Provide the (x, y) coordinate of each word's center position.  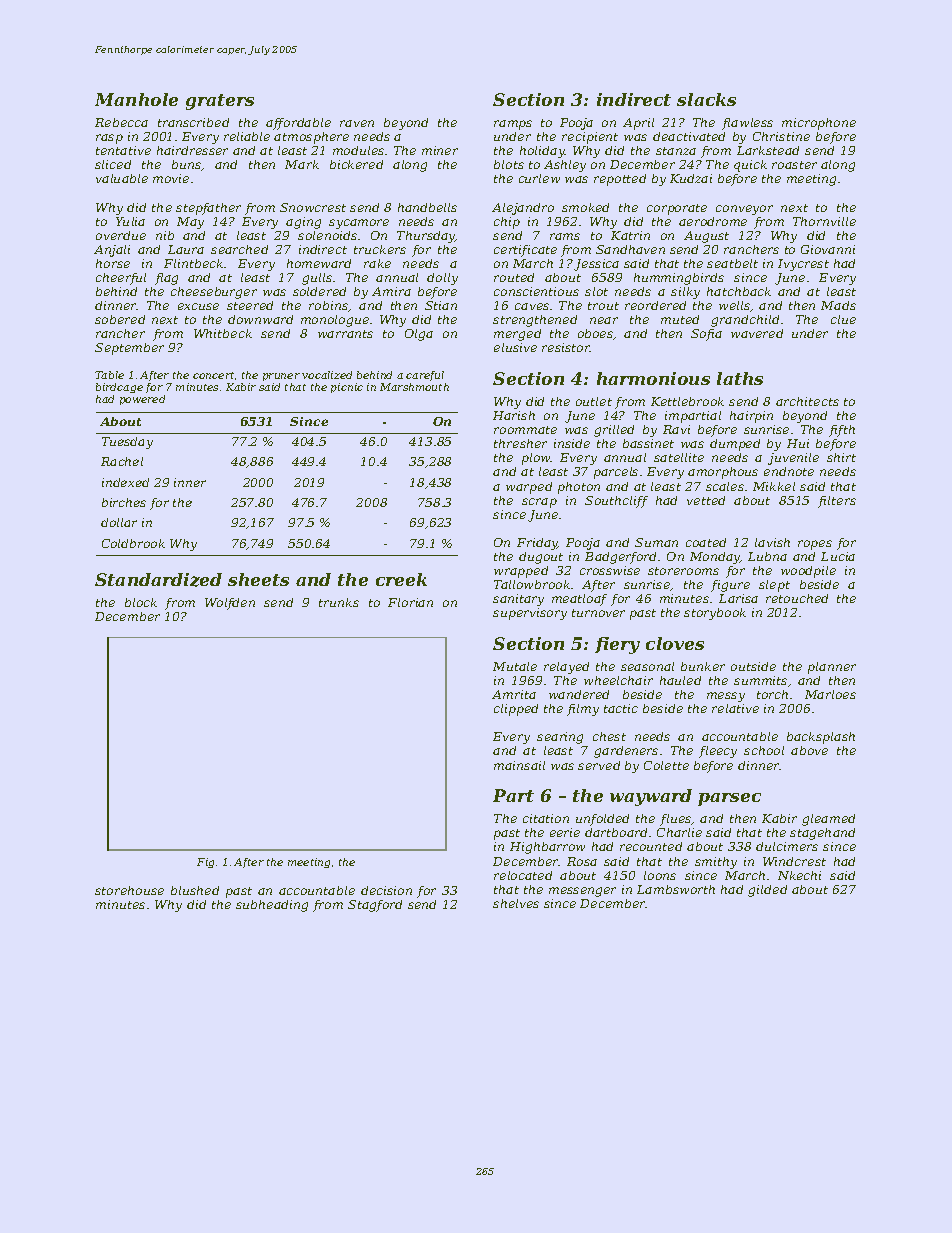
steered (250, 305)
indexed (125, 482)
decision (386, 890)
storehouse (129, 890)
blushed (195, 890)
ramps (513, 125)
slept (774, 586)
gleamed (828, 820)
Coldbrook (133, 543)
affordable (298, 124)
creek (401, 579)
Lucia (838, 556)
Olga (419, 335)
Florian (410, 602)
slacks (706, 99)
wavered (757, 333)
